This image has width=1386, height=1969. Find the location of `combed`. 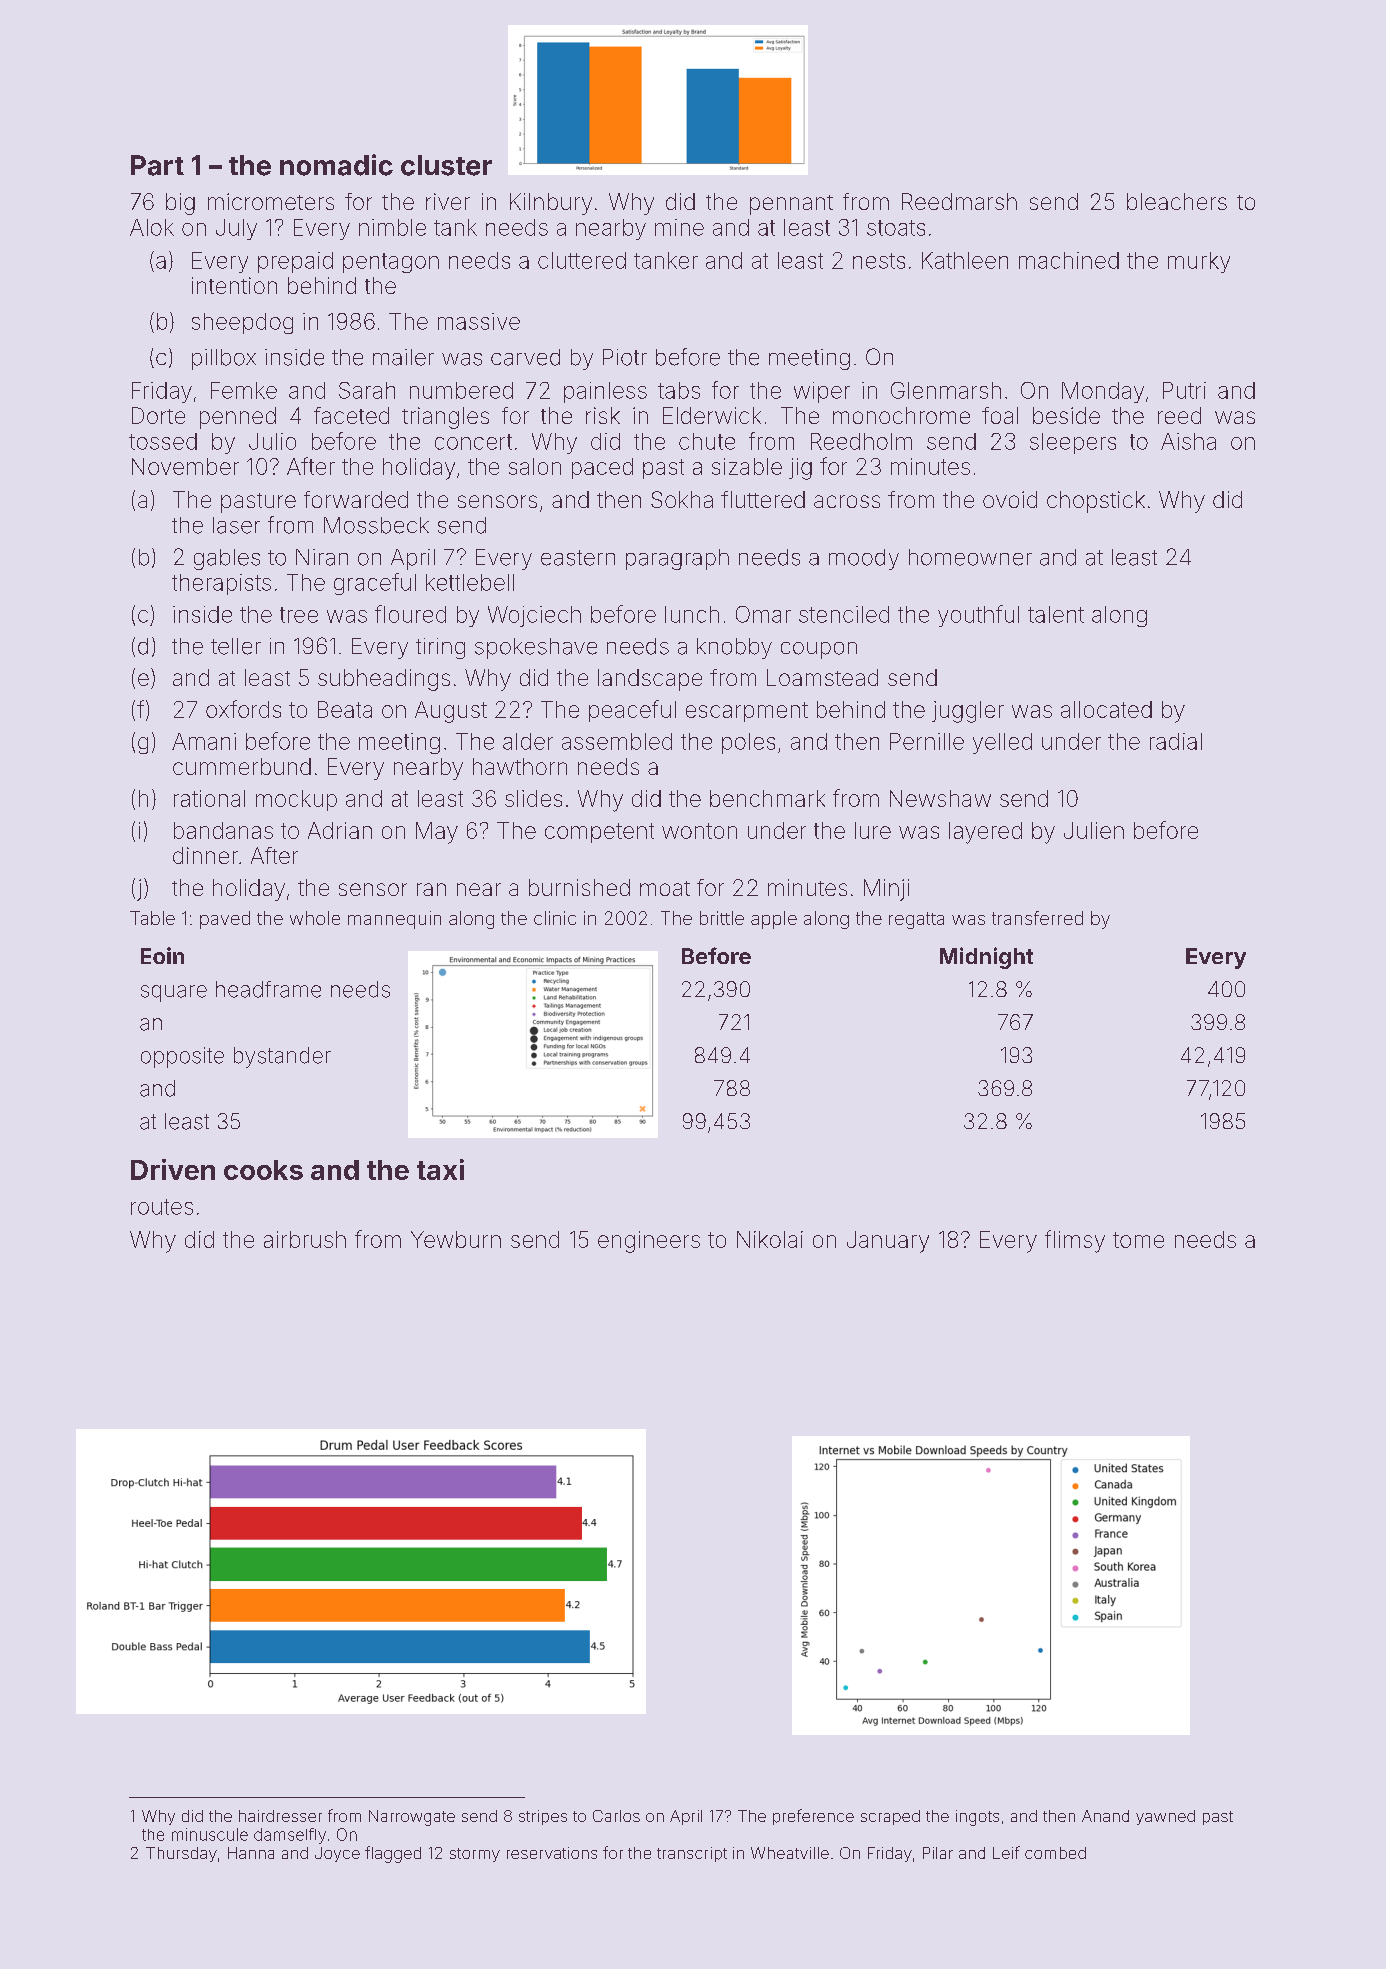

combed is located at coordinates (1055, 1853).
